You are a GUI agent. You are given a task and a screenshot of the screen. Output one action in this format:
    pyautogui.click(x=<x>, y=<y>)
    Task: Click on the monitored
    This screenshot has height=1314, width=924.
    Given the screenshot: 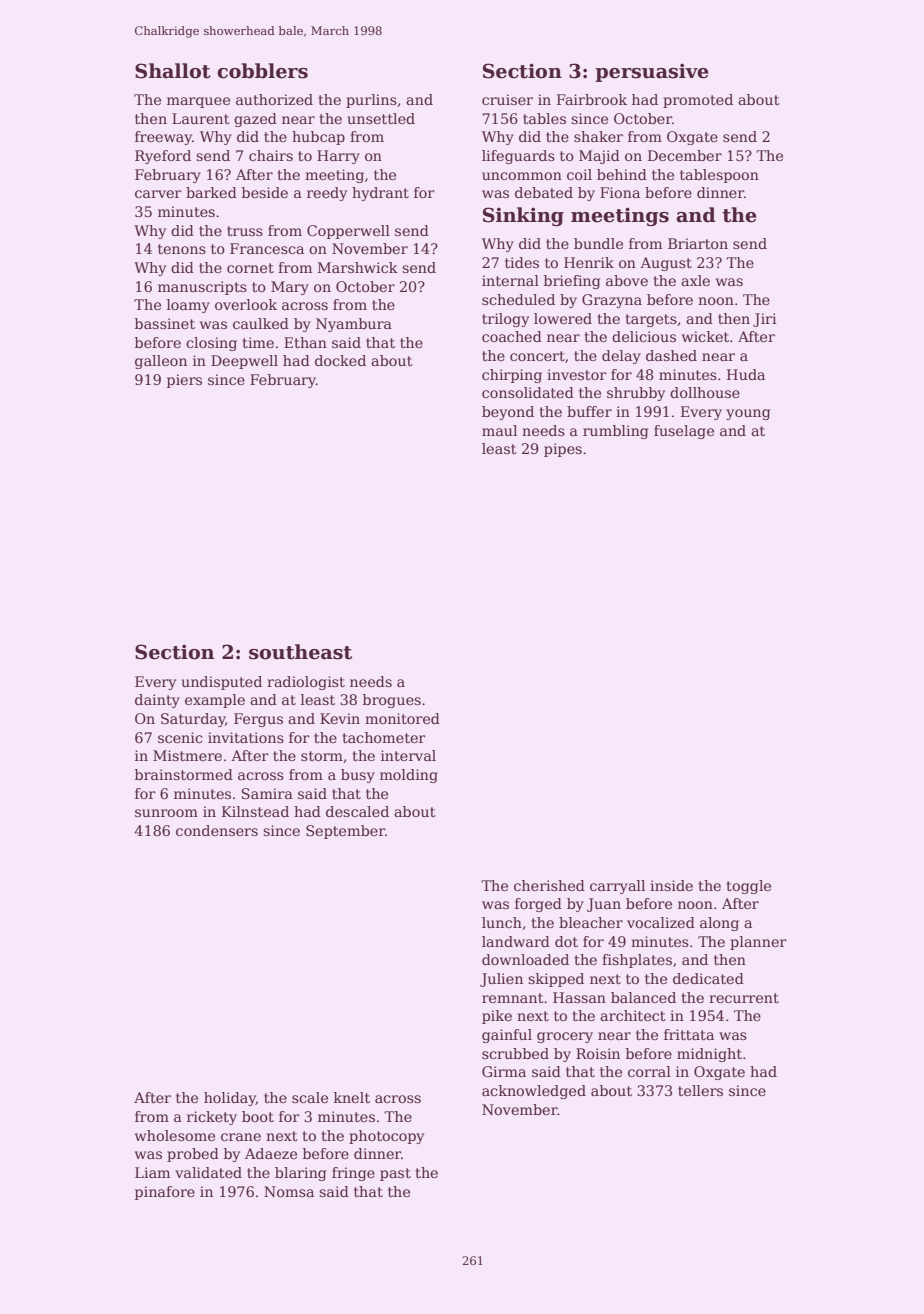 What is the action you would take?
    pyautogui.click(x=402, y=718)
